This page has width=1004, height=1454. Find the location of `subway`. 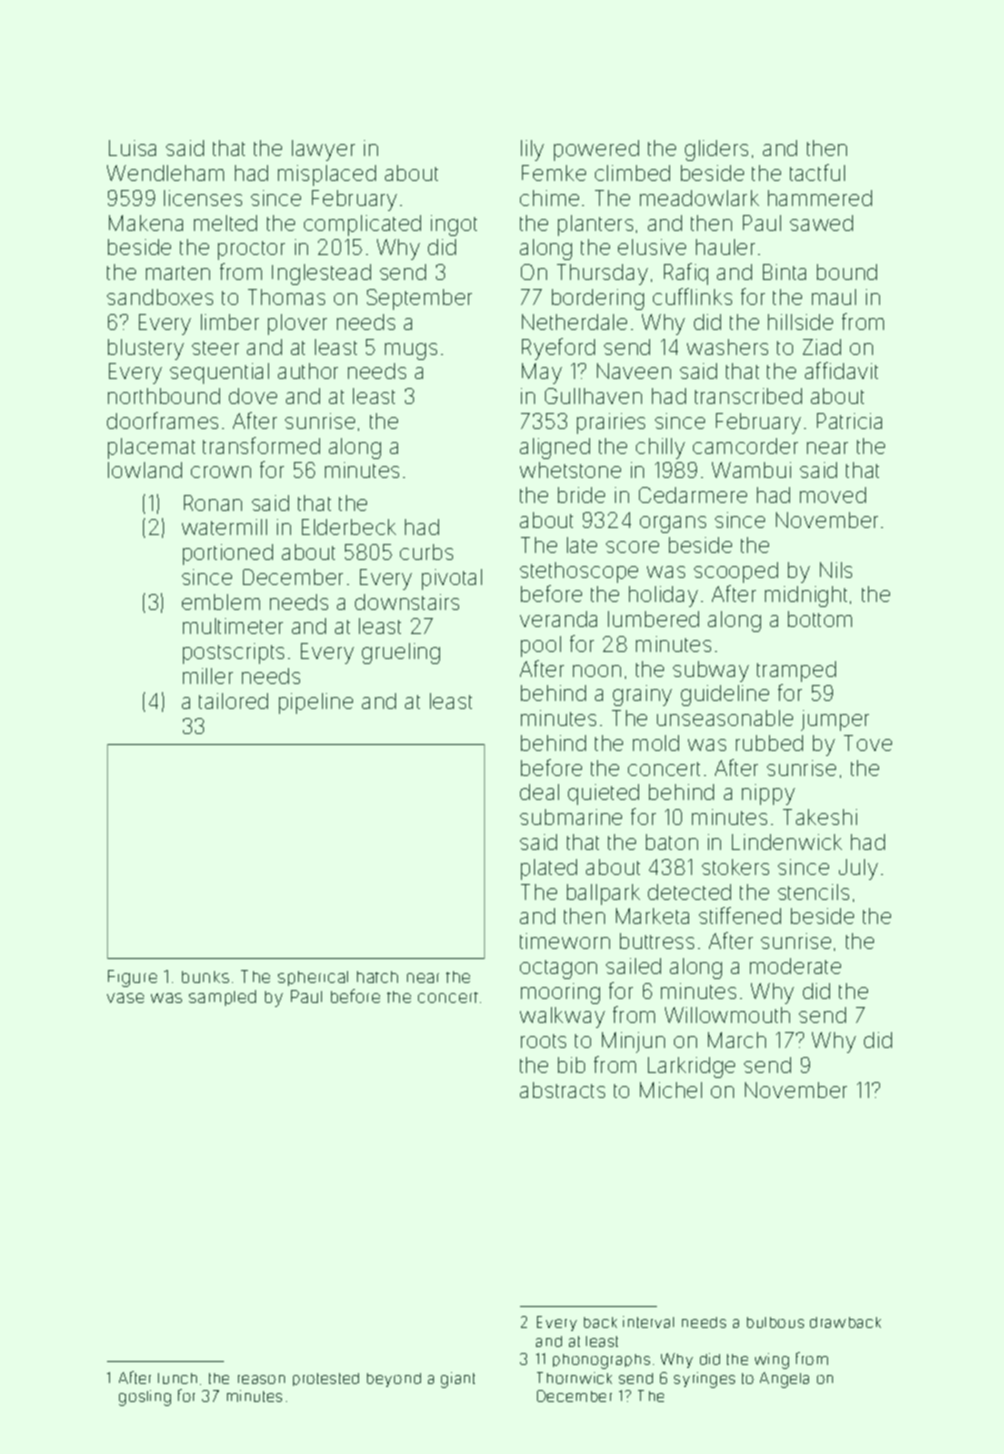

subway is located at coordinates (711, 671).
